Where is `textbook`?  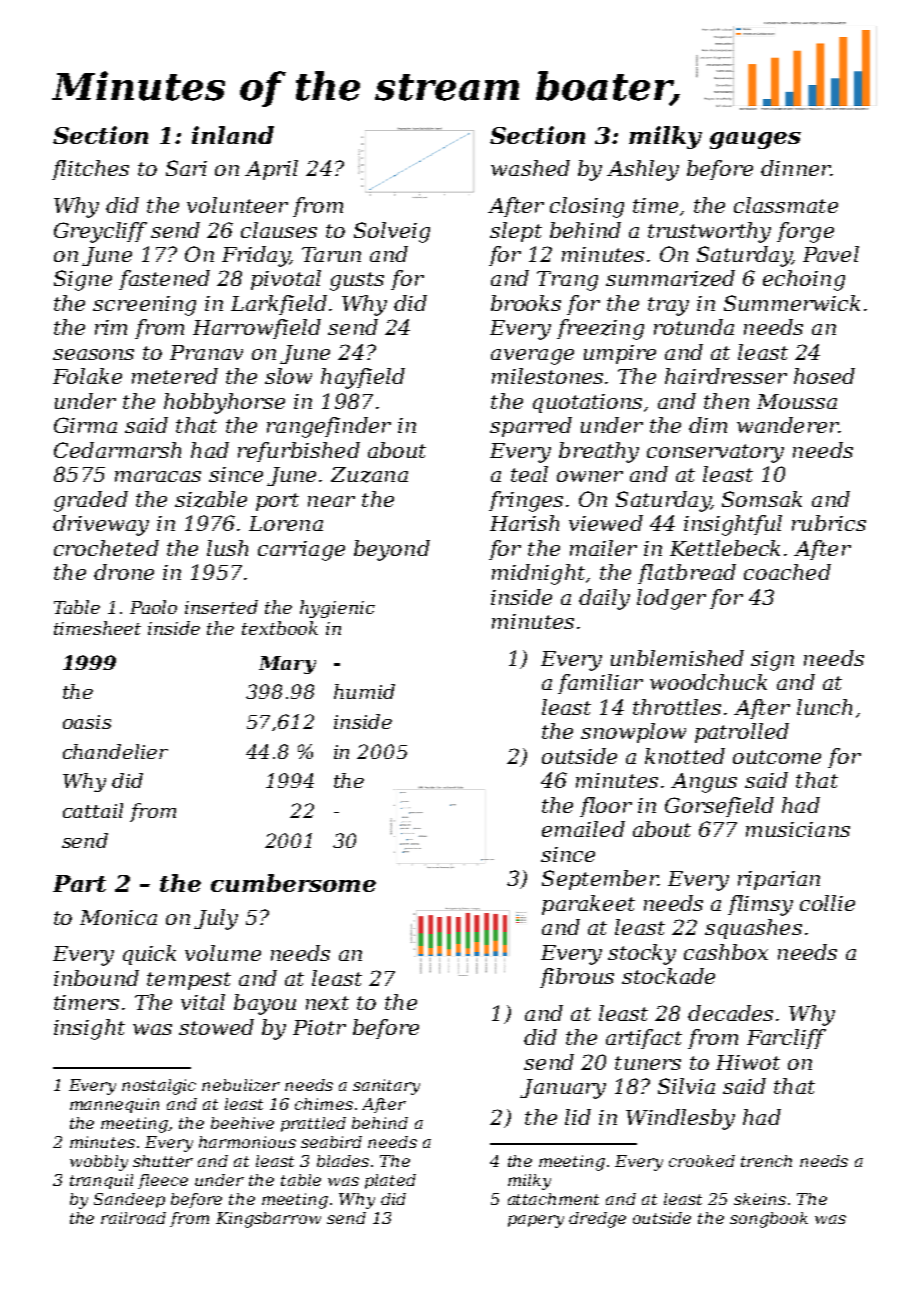 textbook is located at coordinates (280, 628).
